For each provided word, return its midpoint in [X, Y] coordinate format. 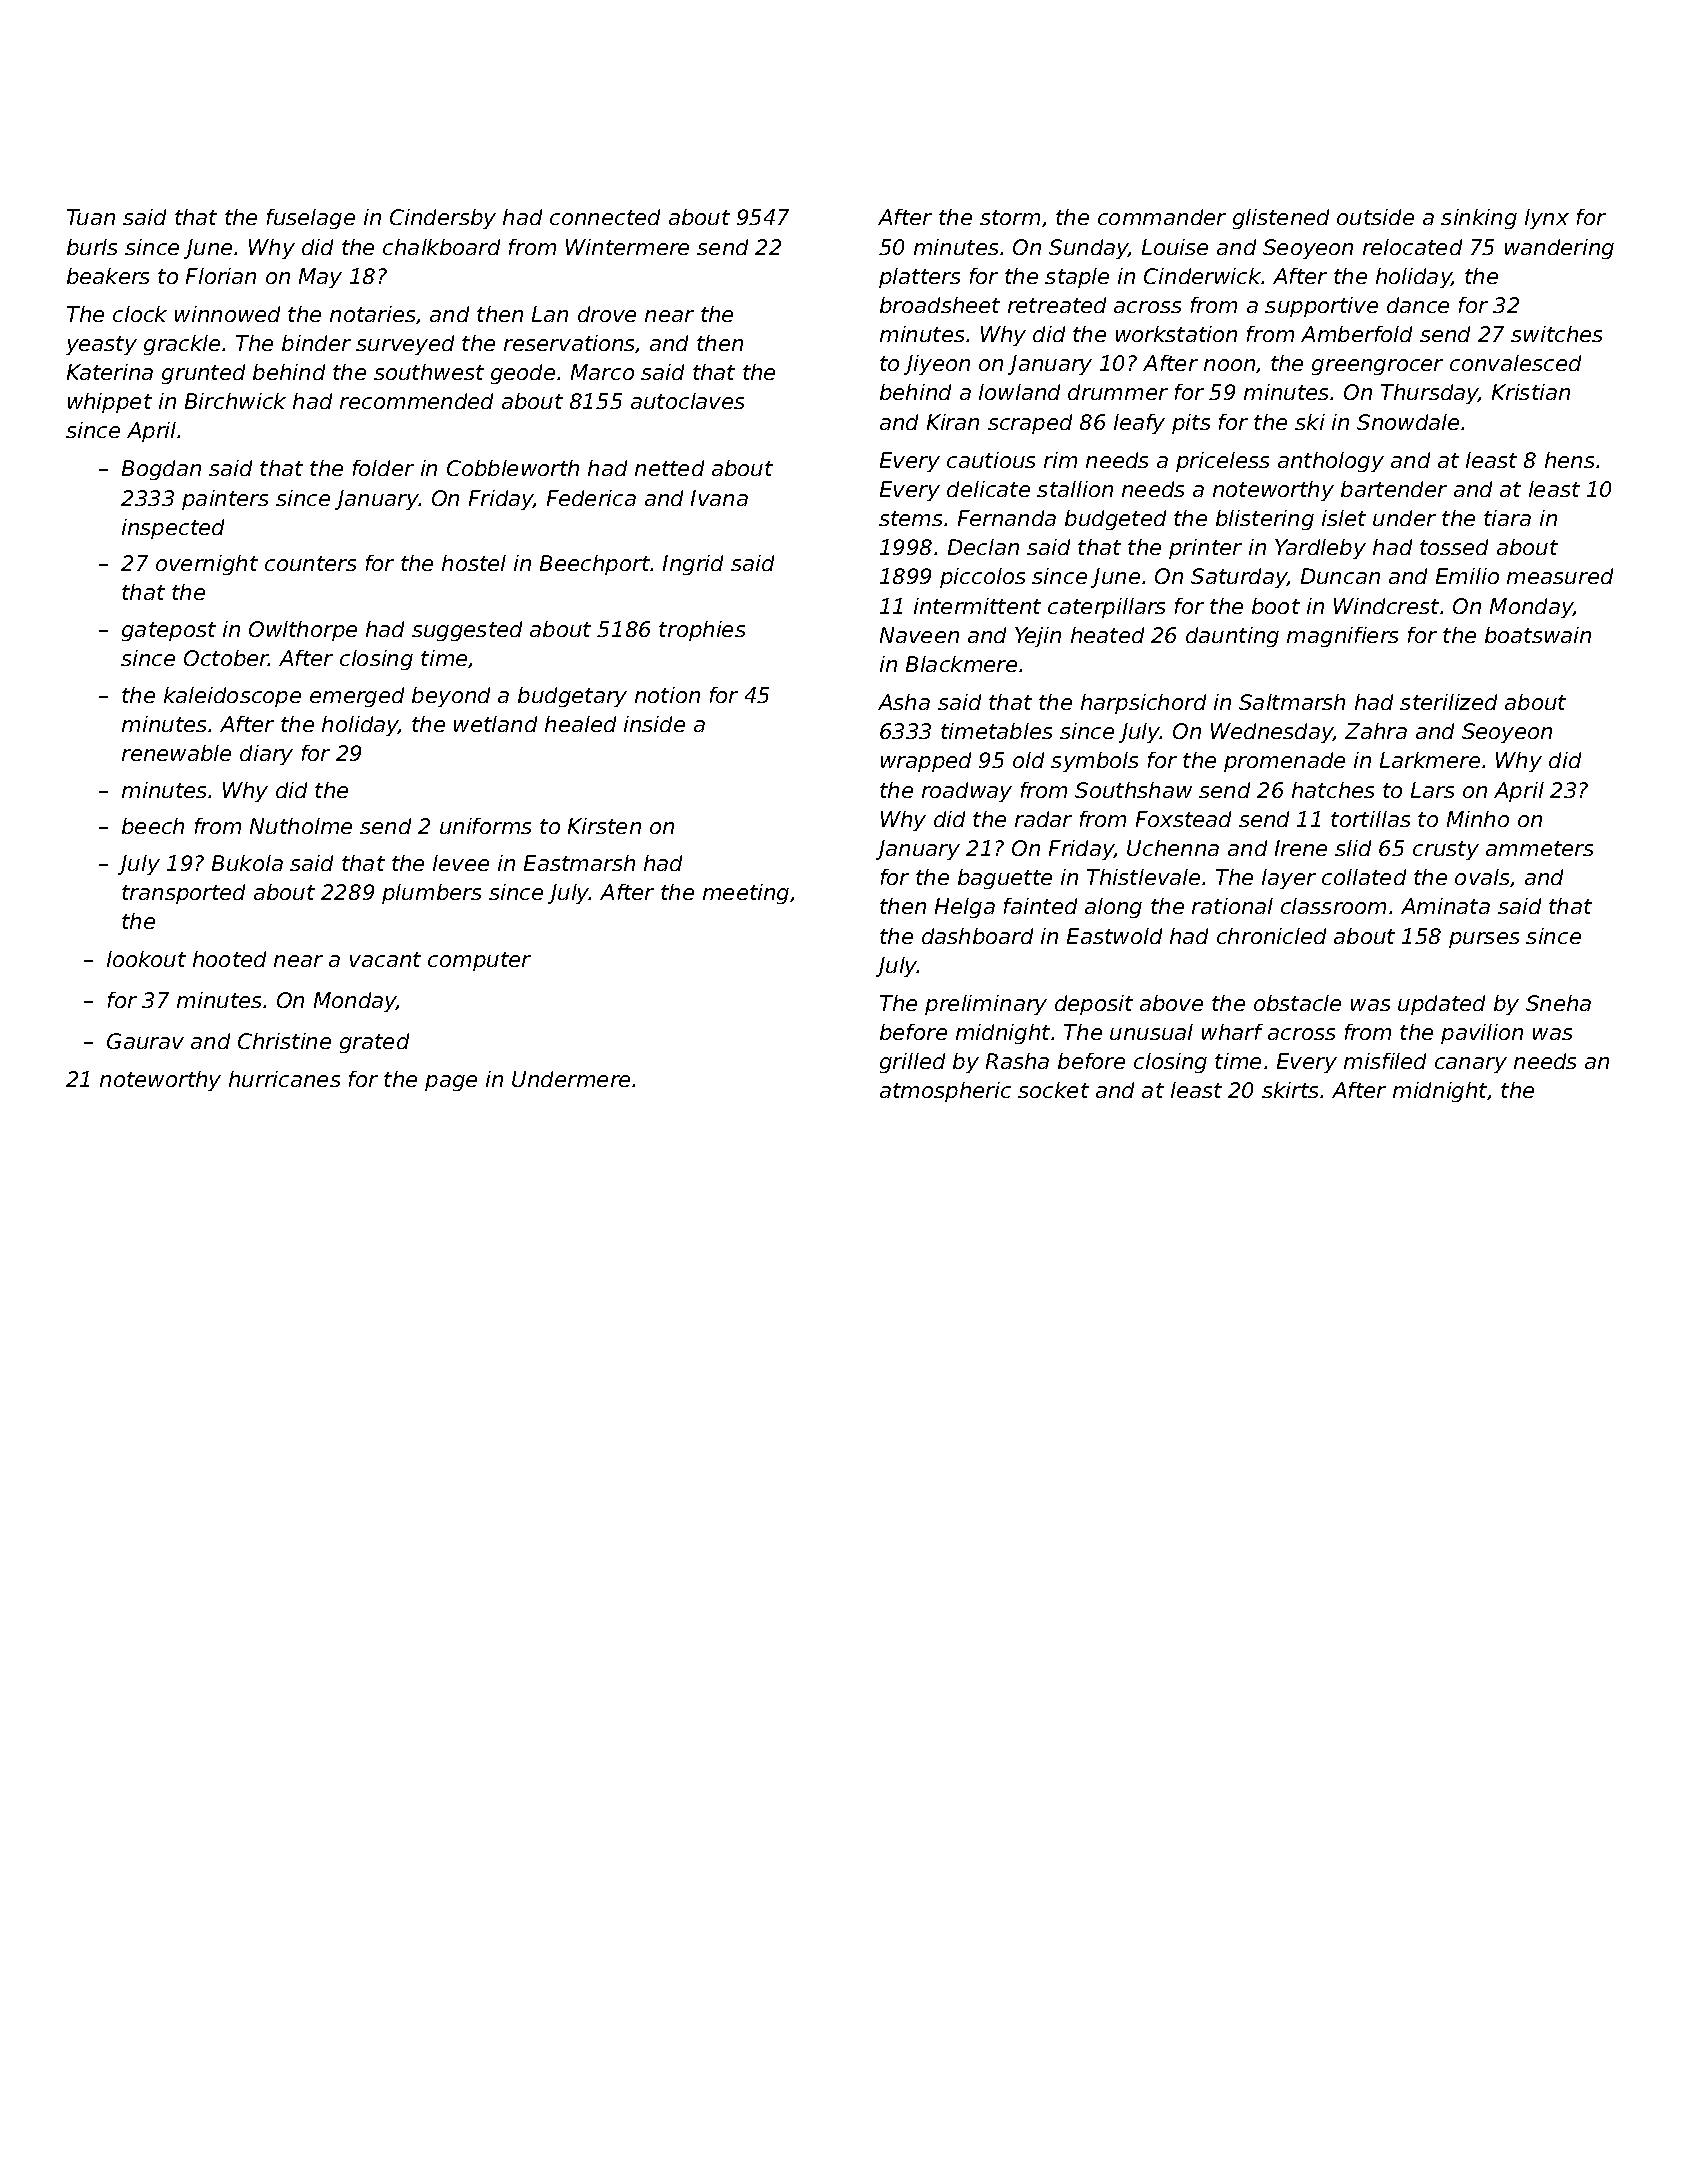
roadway [967, 792]
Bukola [247, 863]
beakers [108, 276]
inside [654, 724]
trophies [702, 631]
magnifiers [1342, 637]
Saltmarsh [1292, 702]
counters [310, 563]
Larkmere [1430, 760]
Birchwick [235, 401]
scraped [1030, 424]
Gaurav [145, 1041]
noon [1229, 365]
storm [1010, 217]
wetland [495, 724]
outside [1375, 217]
